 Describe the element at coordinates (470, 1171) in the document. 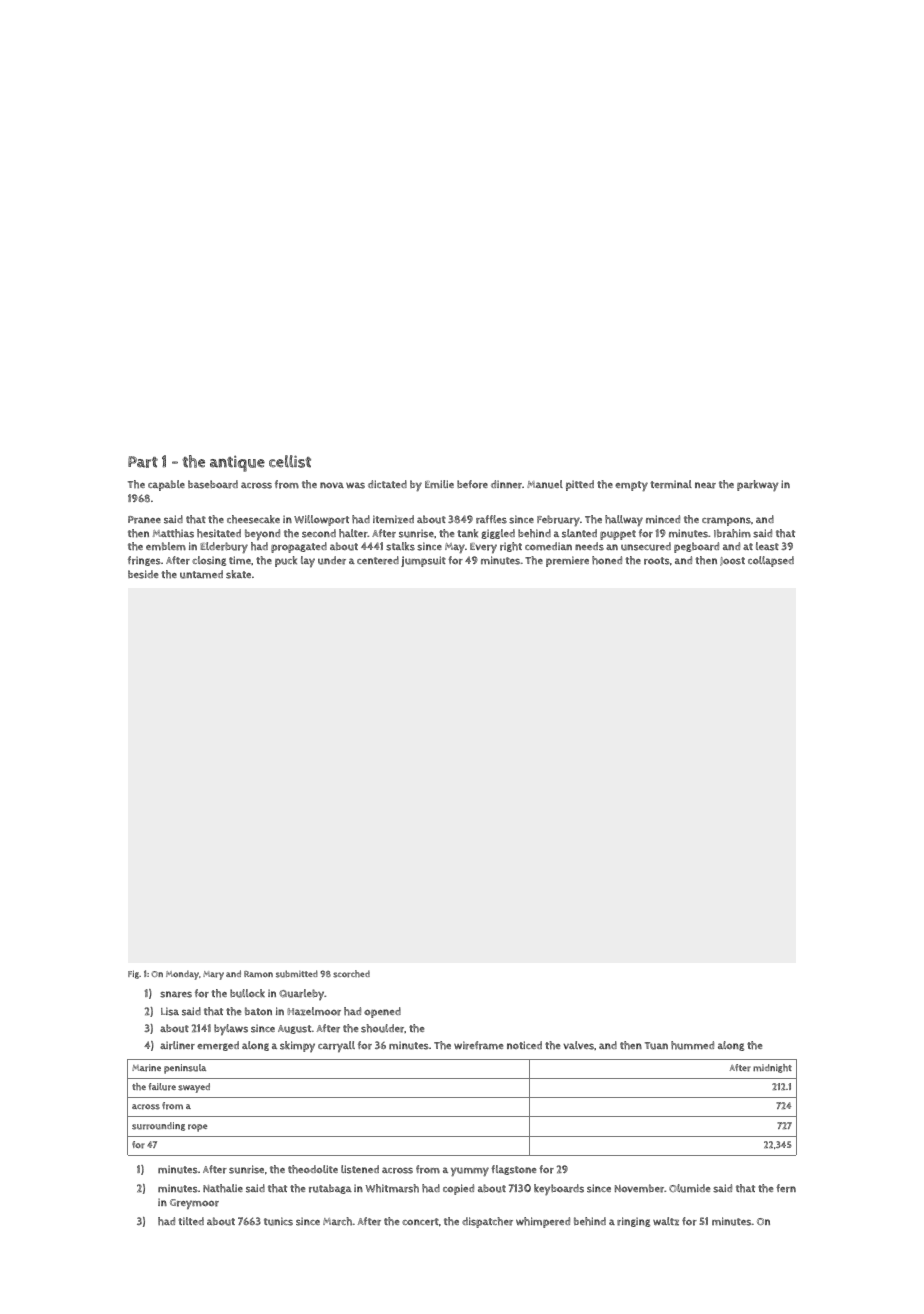

I see `yummy` at that location.
